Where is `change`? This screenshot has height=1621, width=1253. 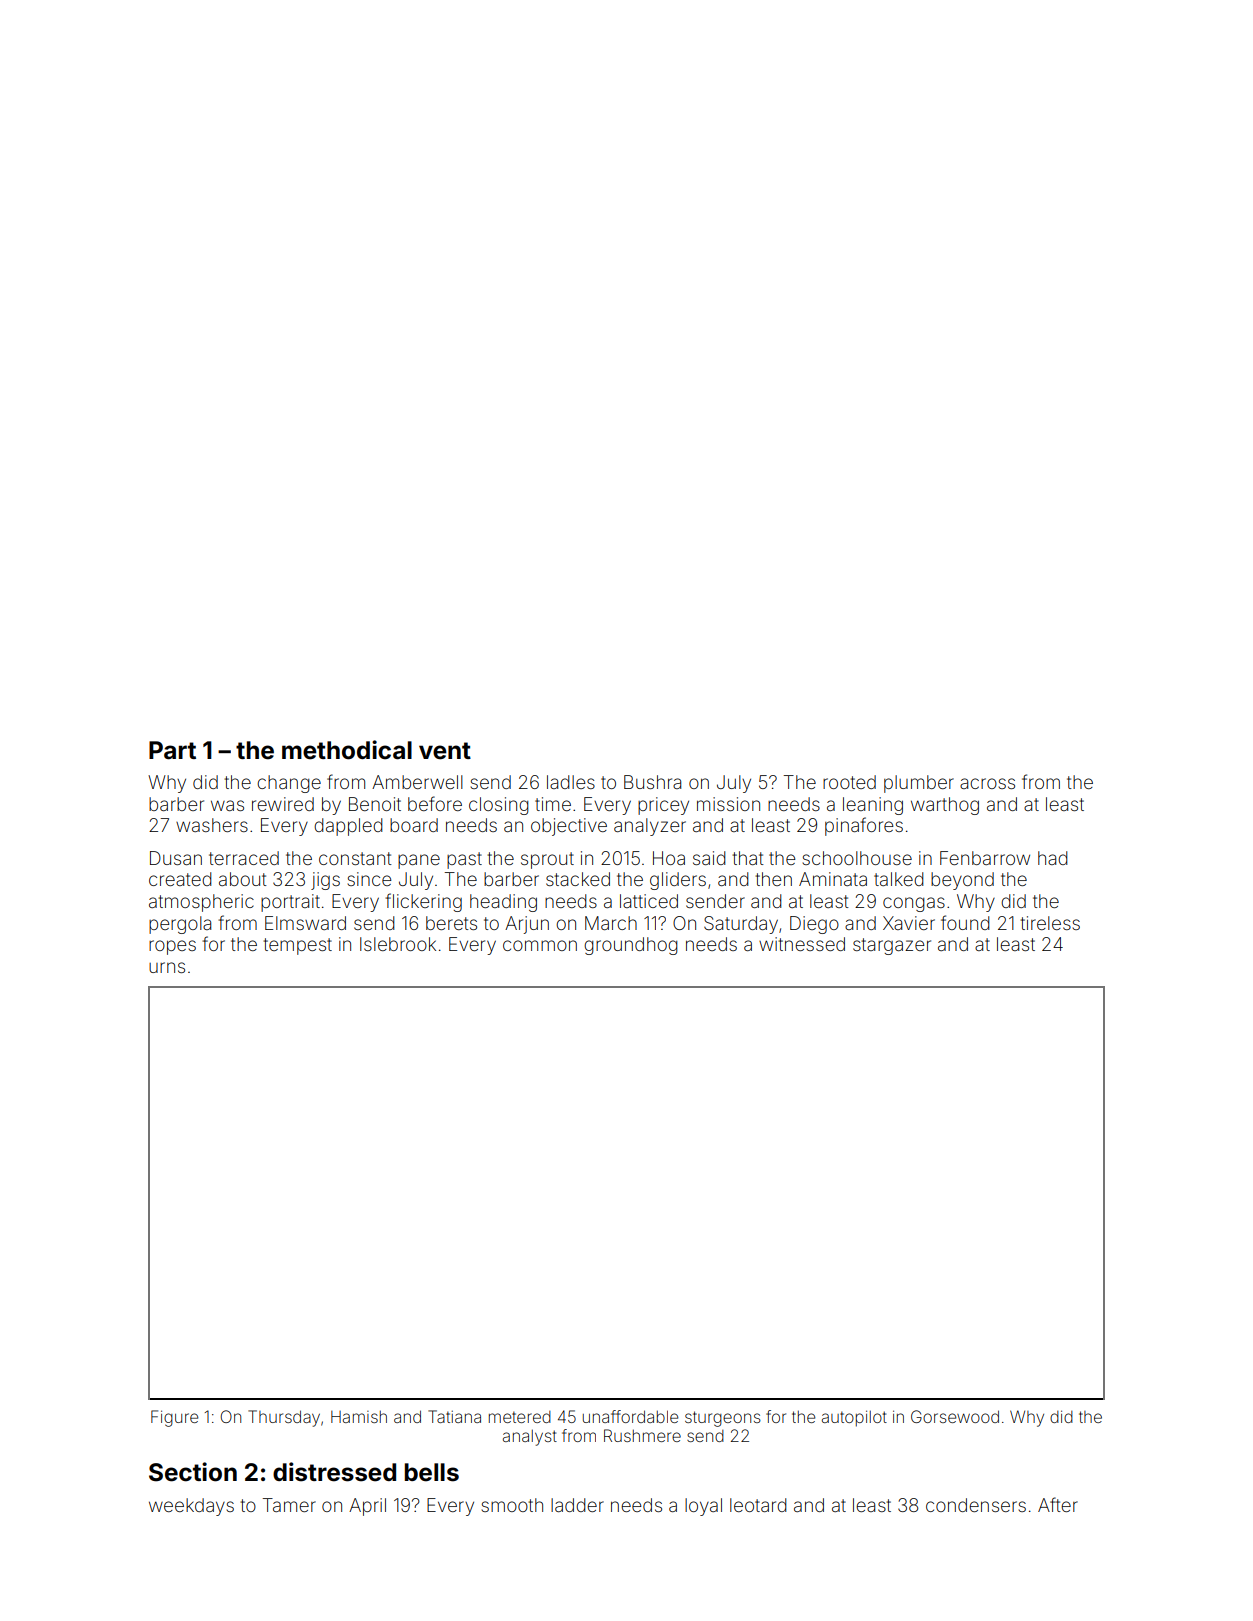
change is located at coordinates (289, 784).
